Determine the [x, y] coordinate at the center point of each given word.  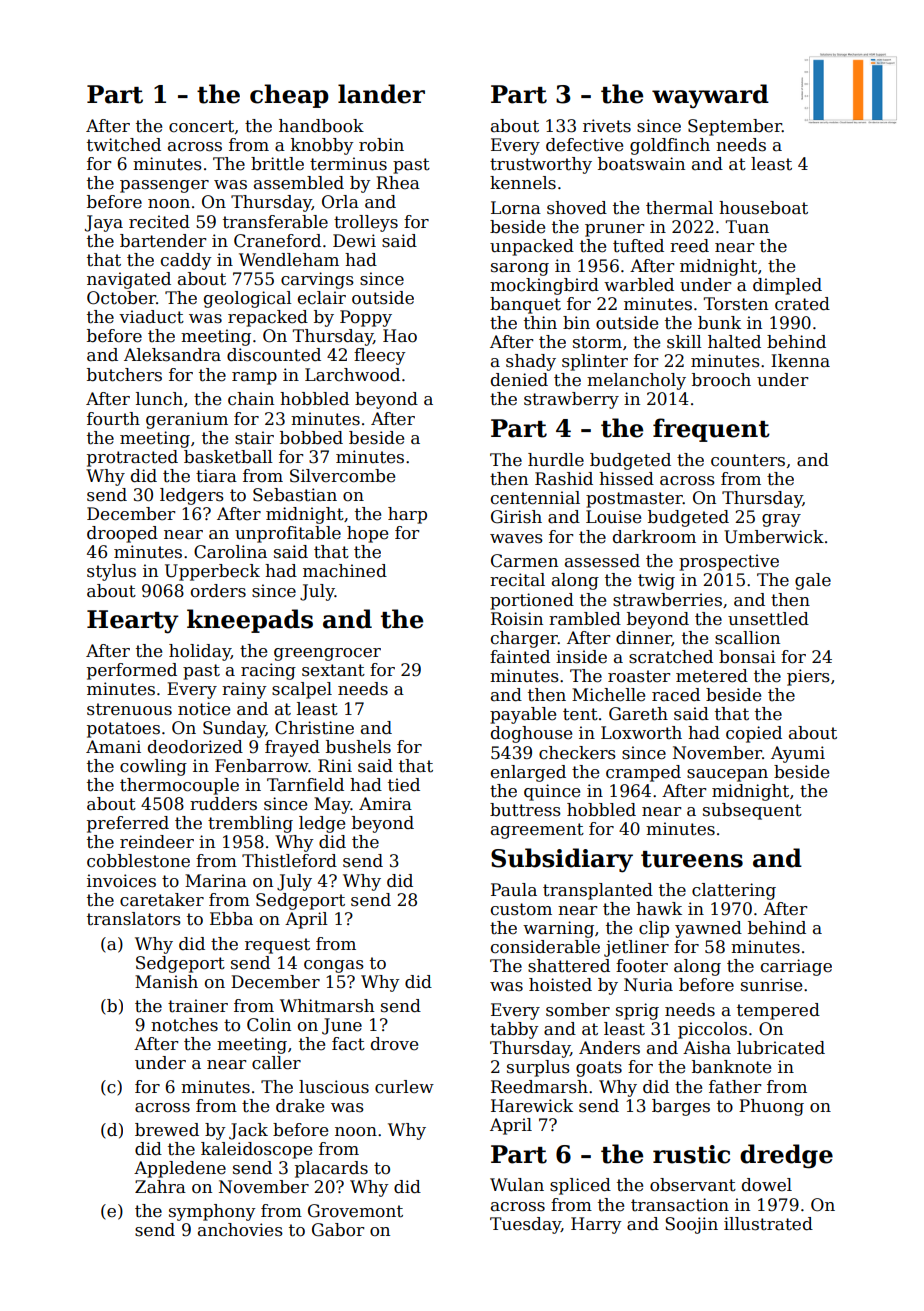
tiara [216, 476]
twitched [124, 145]
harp [407, 515]
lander [381, 94]
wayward [710, 96]
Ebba [231, 919]
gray [781, 520]
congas [334, 966]
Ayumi [798, 754]
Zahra [160, 1187]
